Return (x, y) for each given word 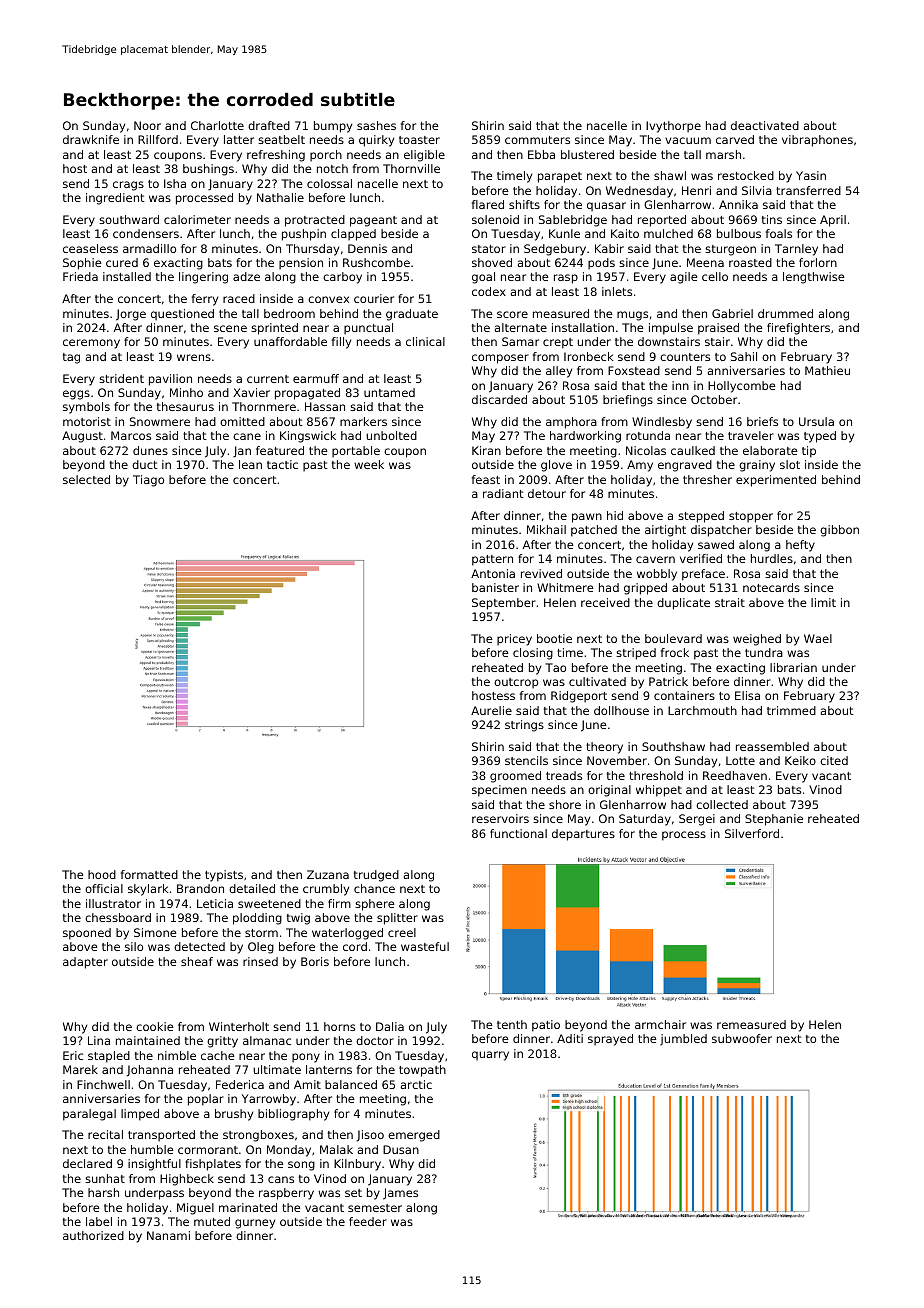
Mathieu (827, 370)
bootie (554, 638)
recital (105, 1134)
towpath (422, 1071)
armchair (660, 1024)
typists (224, 876)
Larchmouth (702, 710)
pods (601, 264)
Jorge (131, 315)
